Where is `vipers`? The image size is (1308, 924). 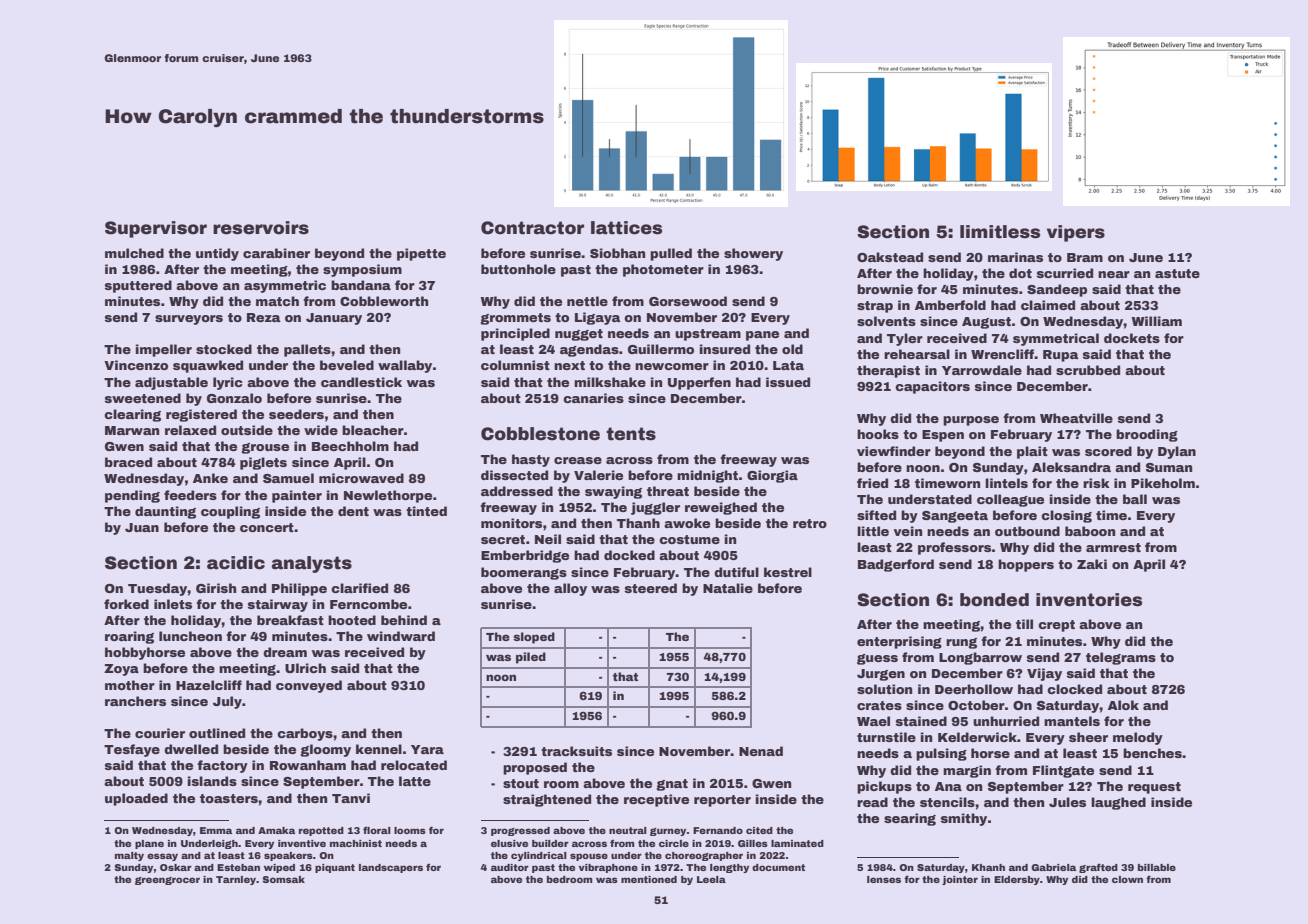 vipers is located at coordinates (1076, 233).
